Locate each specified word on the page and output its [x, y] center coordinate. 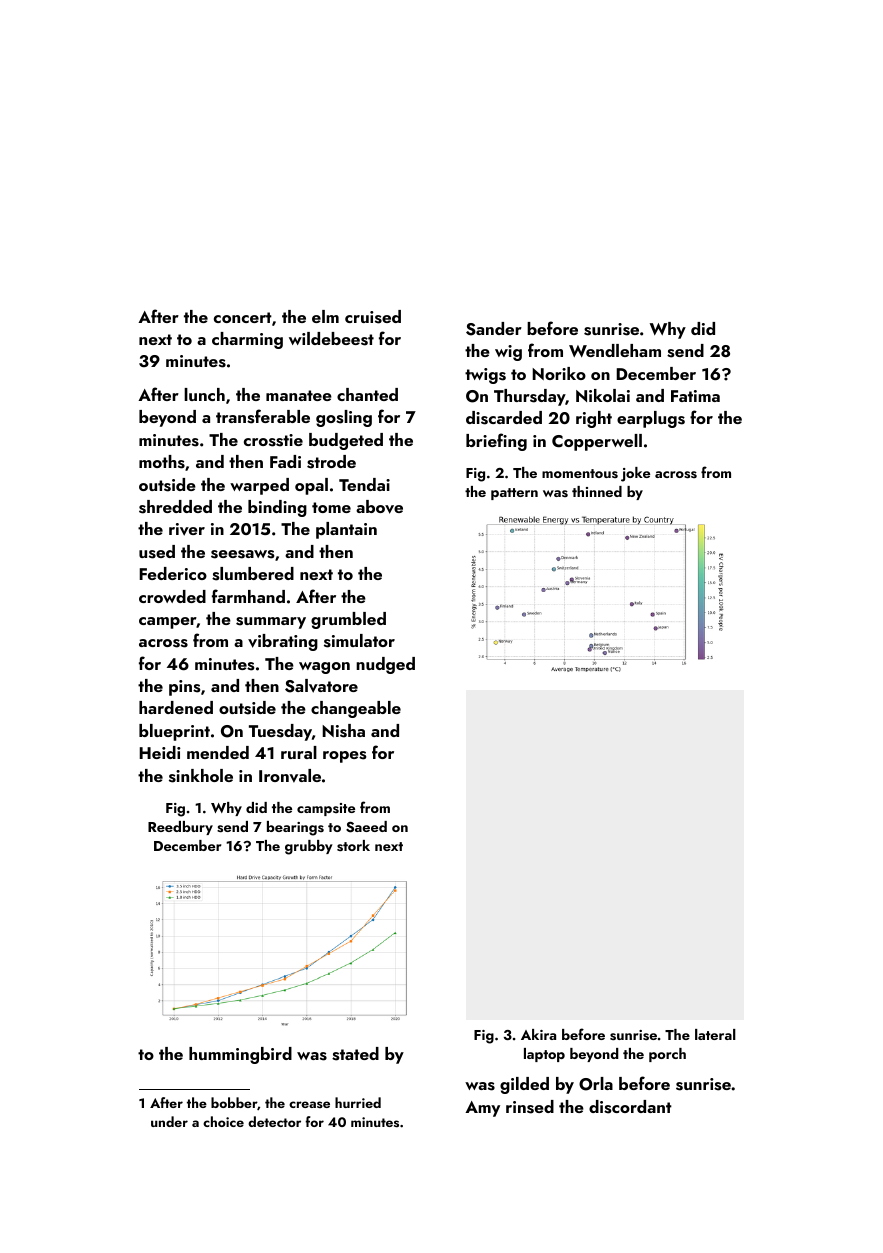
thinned [597, 491]
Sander [494, 329]
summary [271, 623]
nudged [385, 665]
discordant [630, 1107]
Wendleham [615, 350]
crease [309, 1104]
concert [243, 317]
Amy [482, 1109]
